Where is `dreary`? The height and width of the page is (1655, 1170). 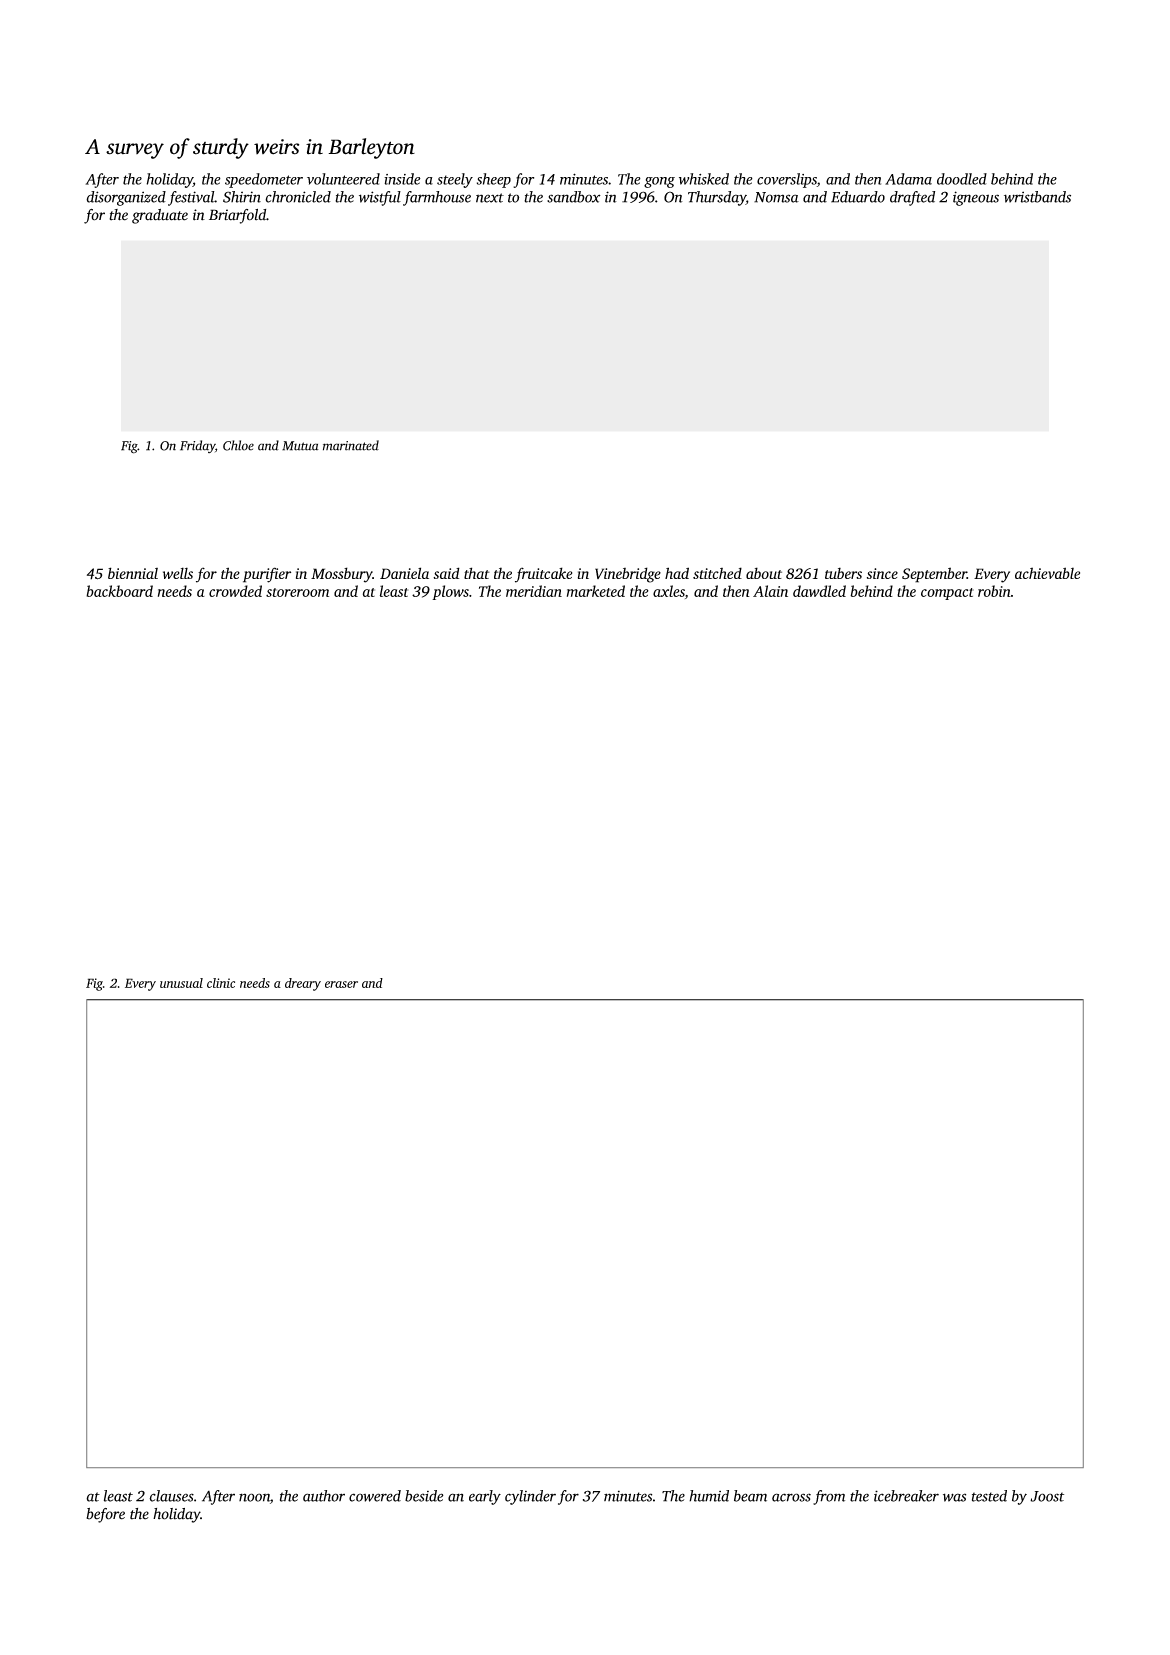 dreary is located at coordinates (303, 984).
